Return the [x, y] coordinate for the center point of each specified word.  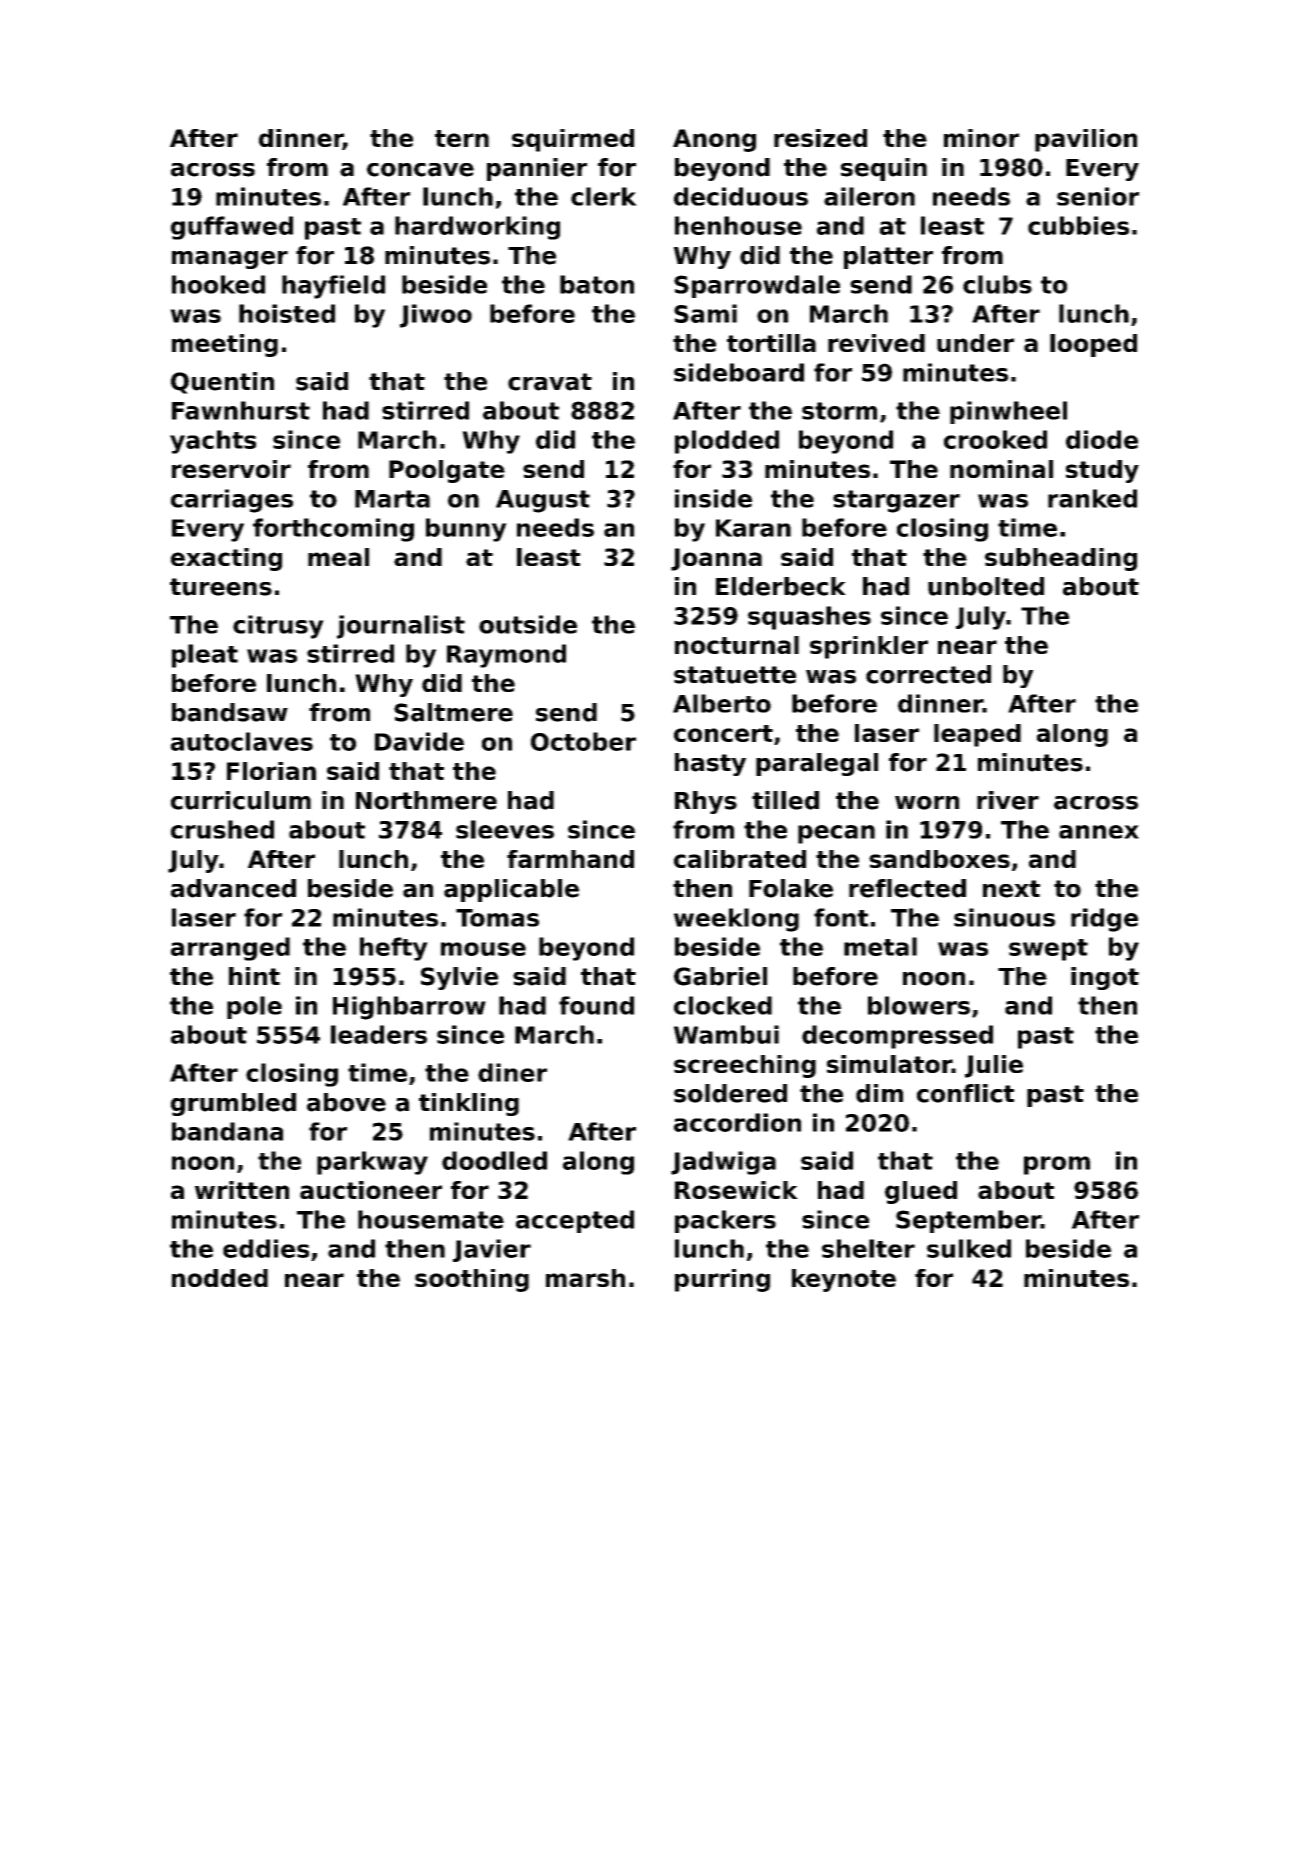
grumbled [233, 1104]
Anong [714, 140]
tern [462, 138]
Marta [392, 499]
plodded [727, 442]
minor [981, 138]
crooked [995, 439]
